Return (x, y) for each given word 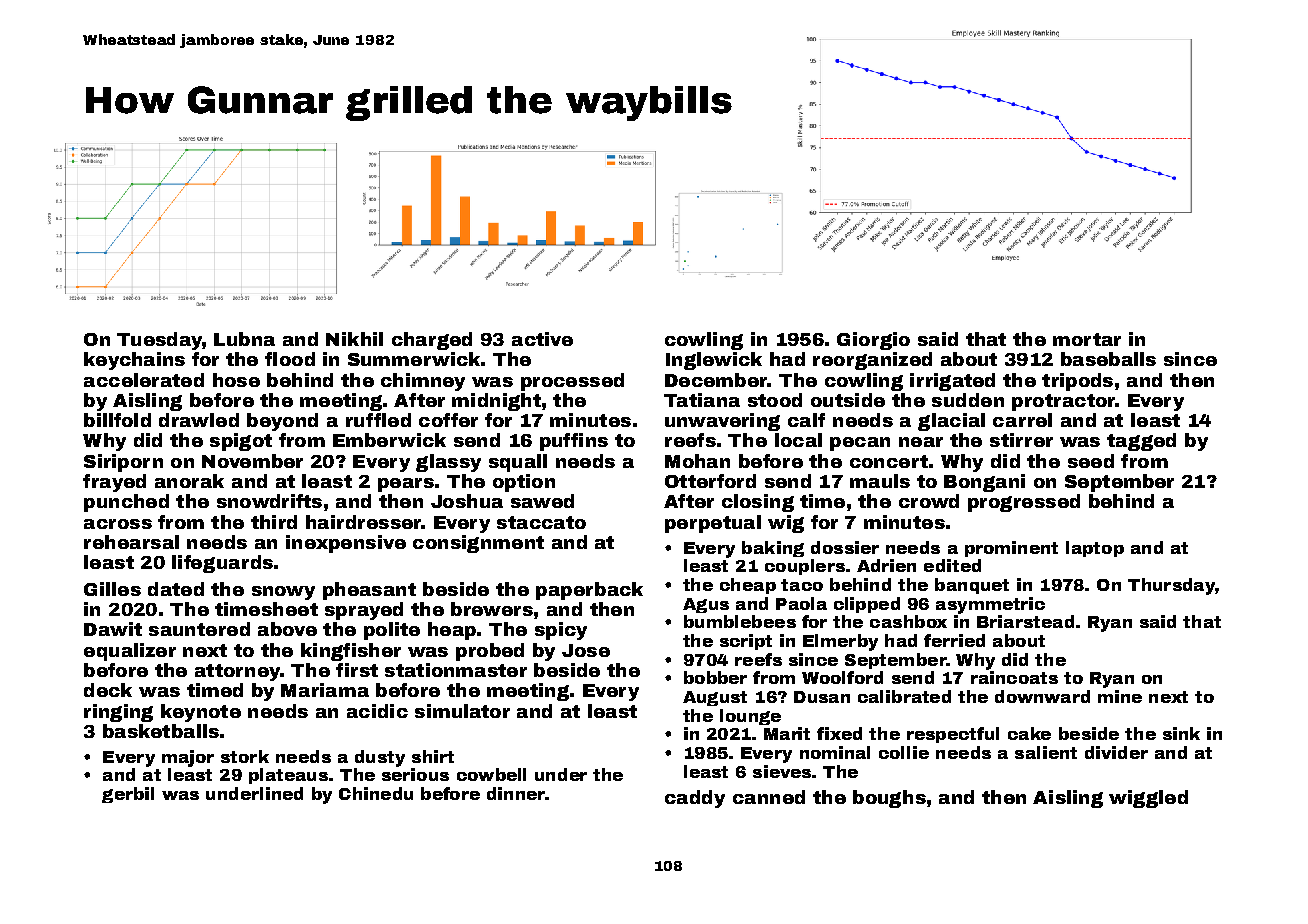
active (542, 339)
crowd (929, 501)
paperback (589, 591)
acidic (377, 711)
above (287, 629)
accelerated (144, 380)
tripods (1077, 382)
